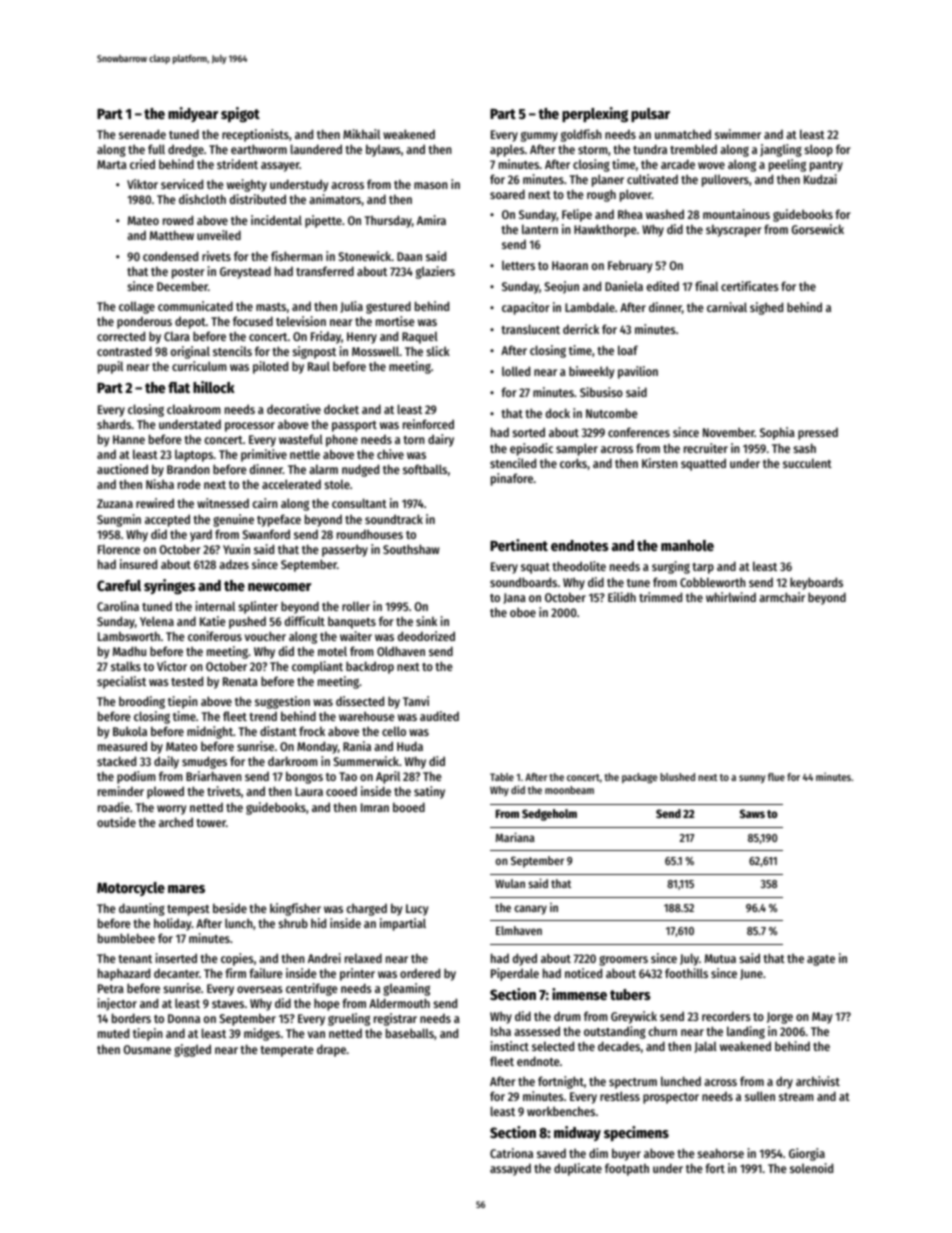 The height and width of the screenshot is (1233, 952). What do you see at coordinates (147, 1049) in the screenshot?
I see `Ousmane` at bounding box center [147, 1049].
